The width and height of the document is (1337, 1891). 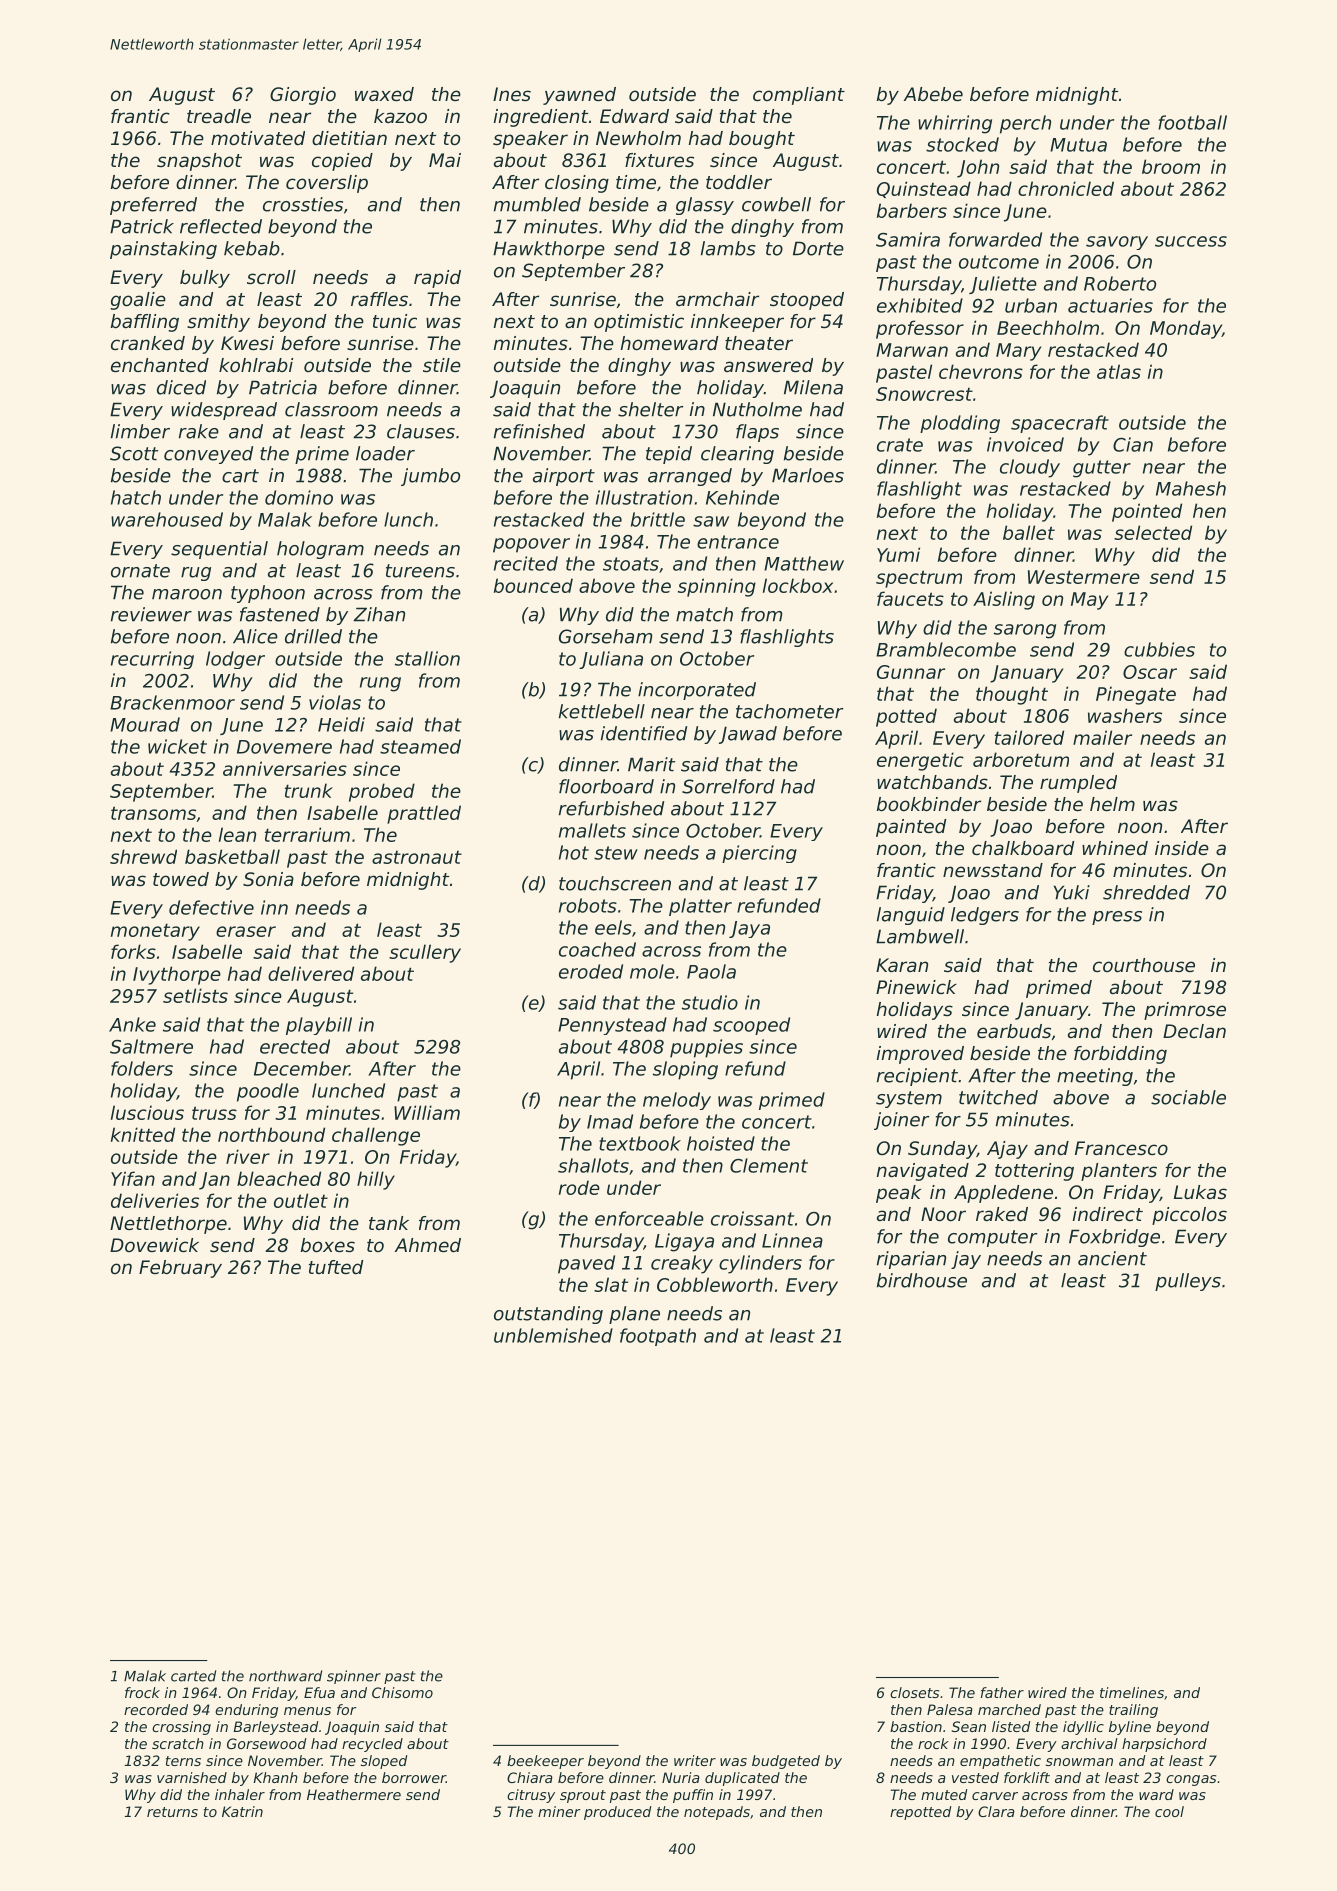 I want to click on yawned, so click(x=579, y=96).
